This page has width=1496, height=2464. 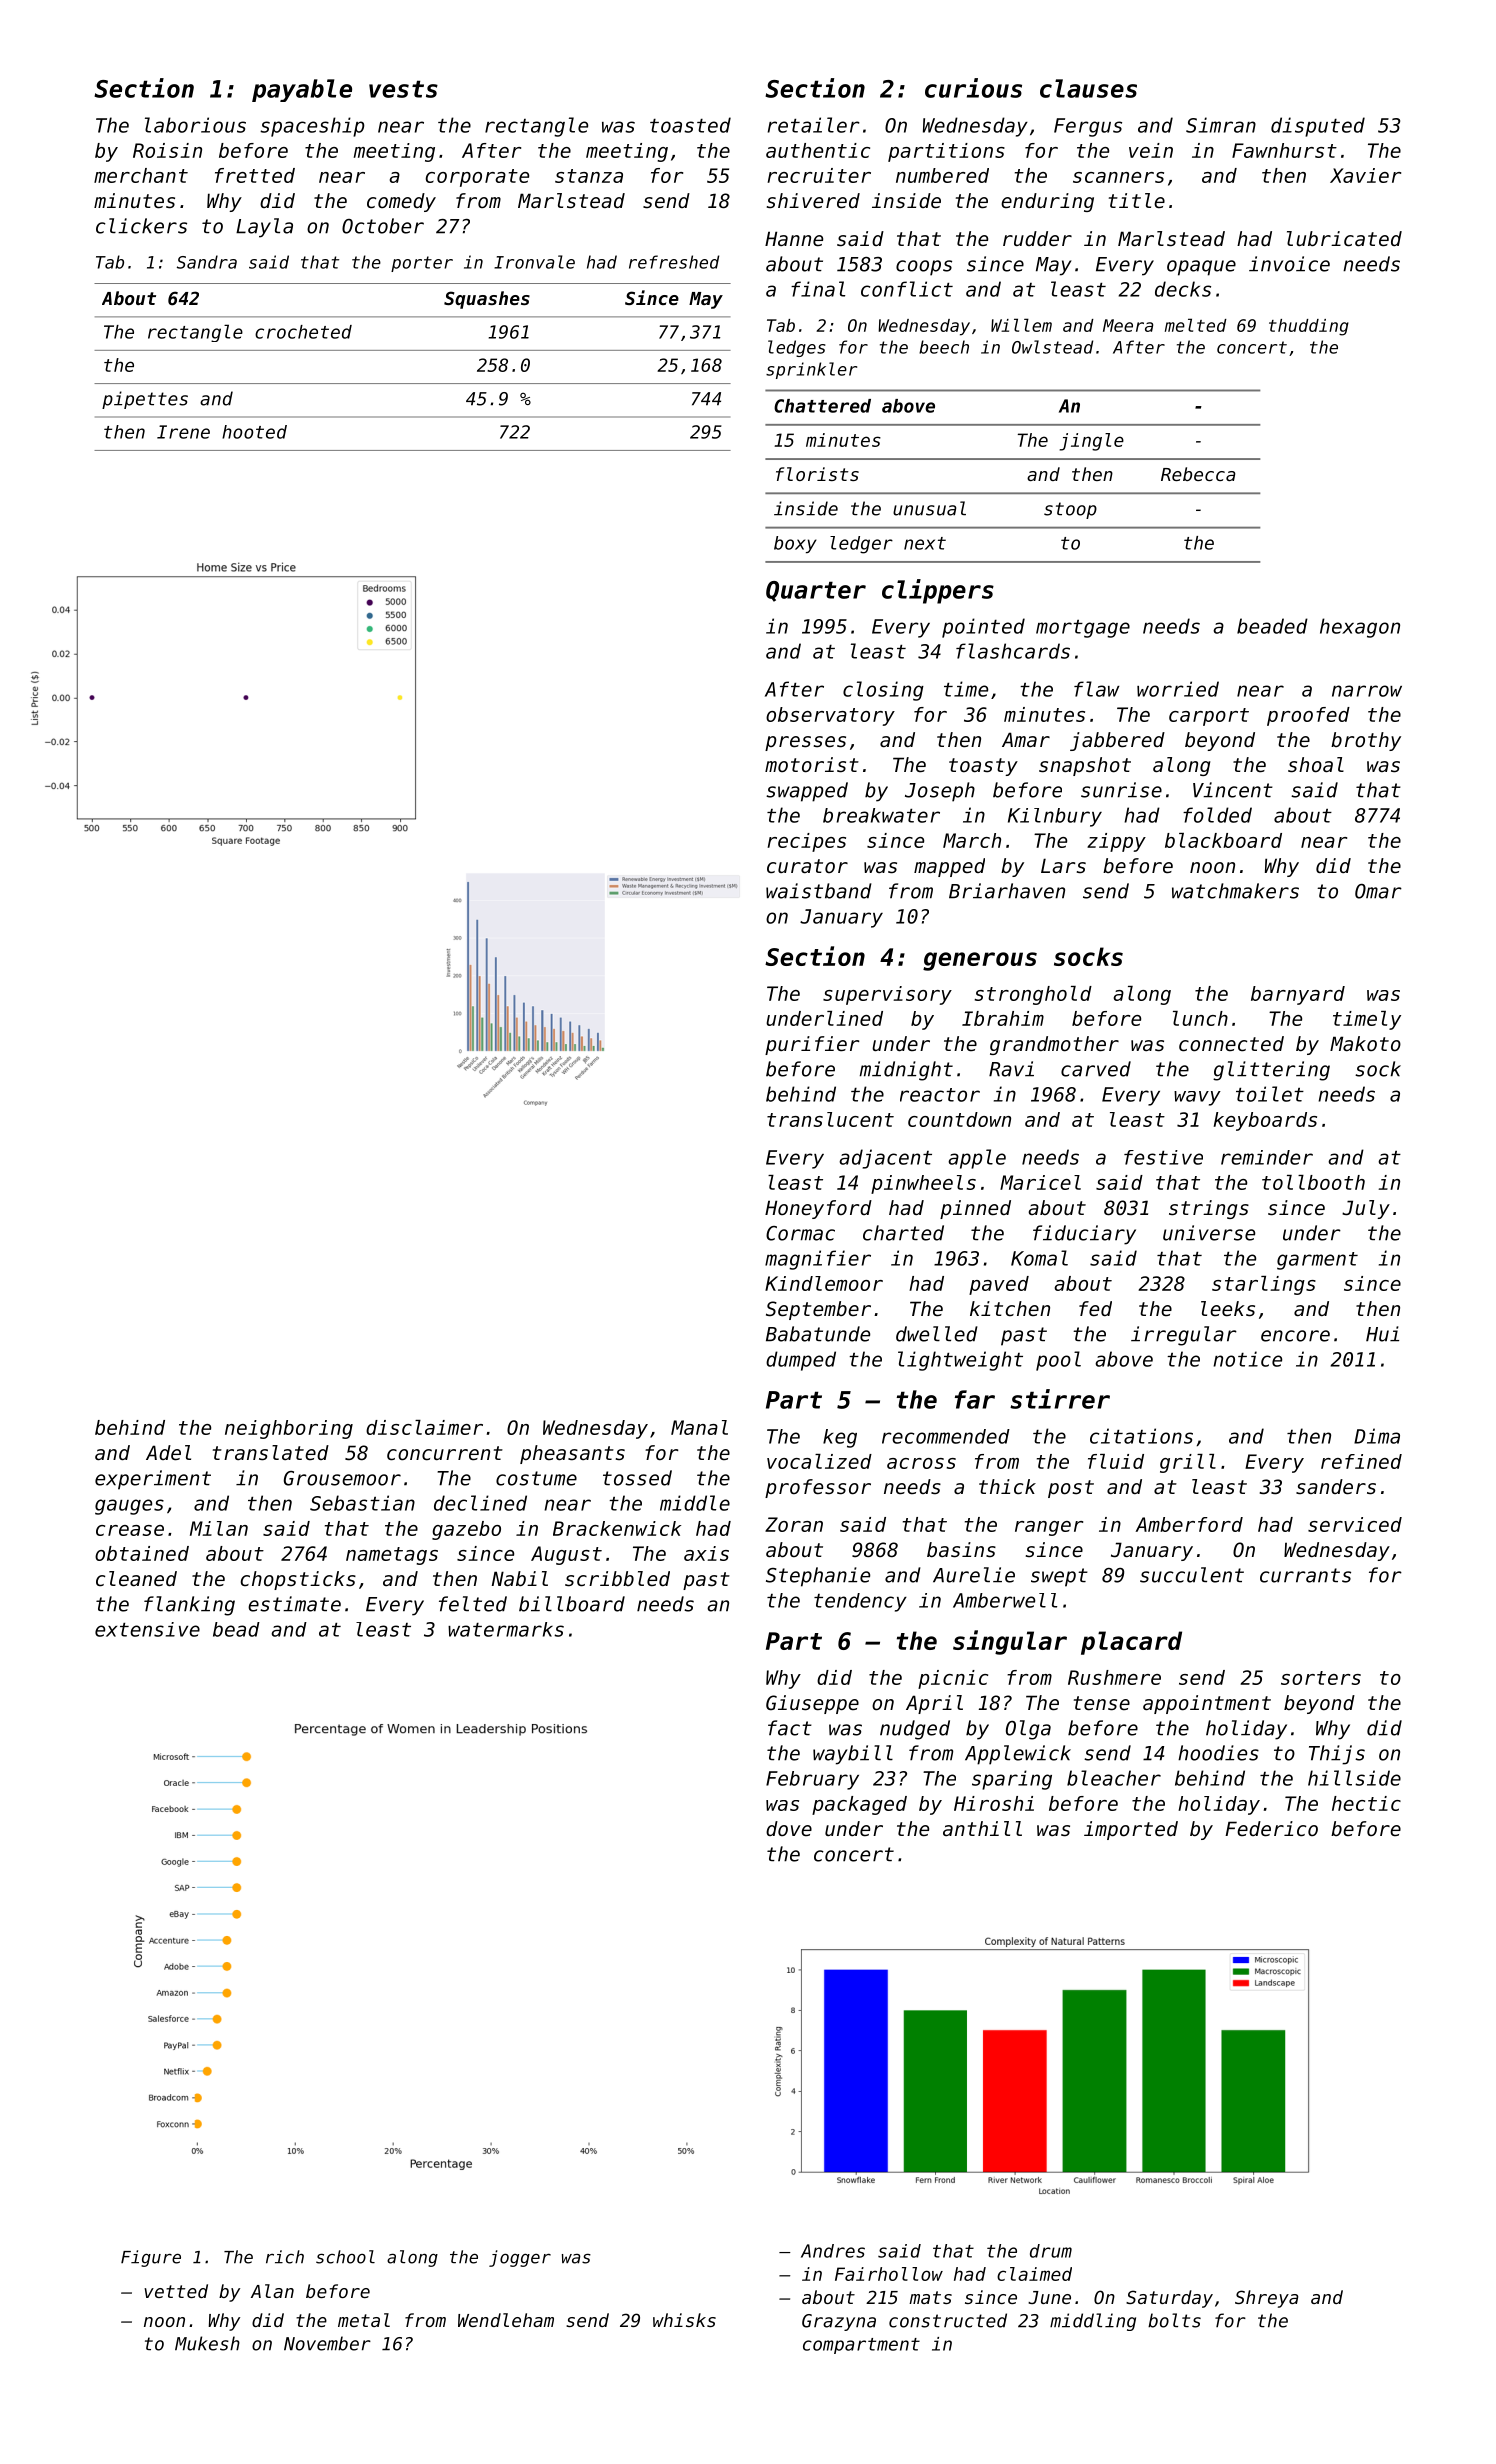 What do you see at coordinates (176, 2291) in the page?
I see `vetted` at bounding box center [176, 2291].
